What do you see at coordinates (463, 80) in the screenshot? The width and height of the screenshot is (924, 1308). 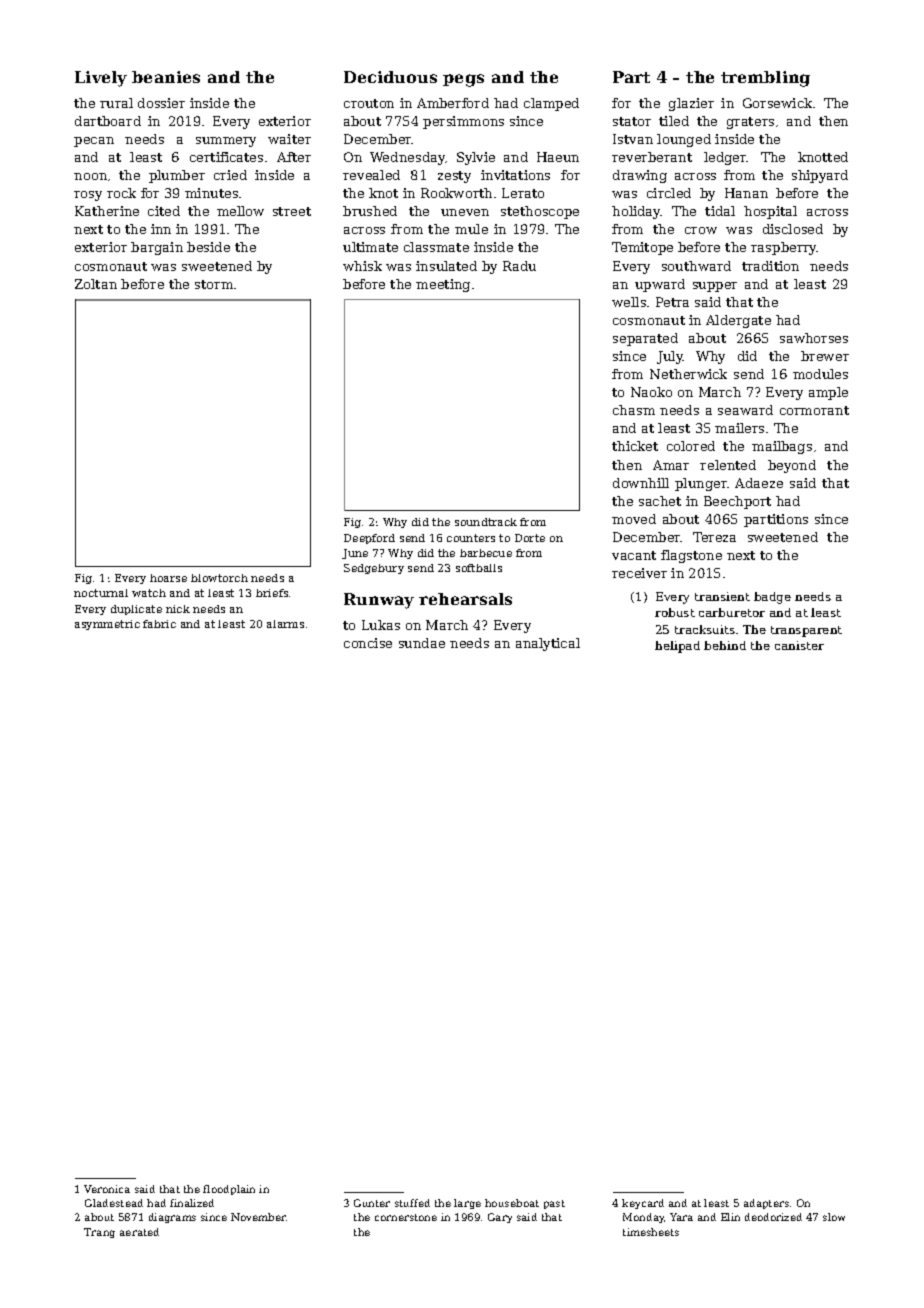 I see `pegs` at bounding box center [463, 80].
